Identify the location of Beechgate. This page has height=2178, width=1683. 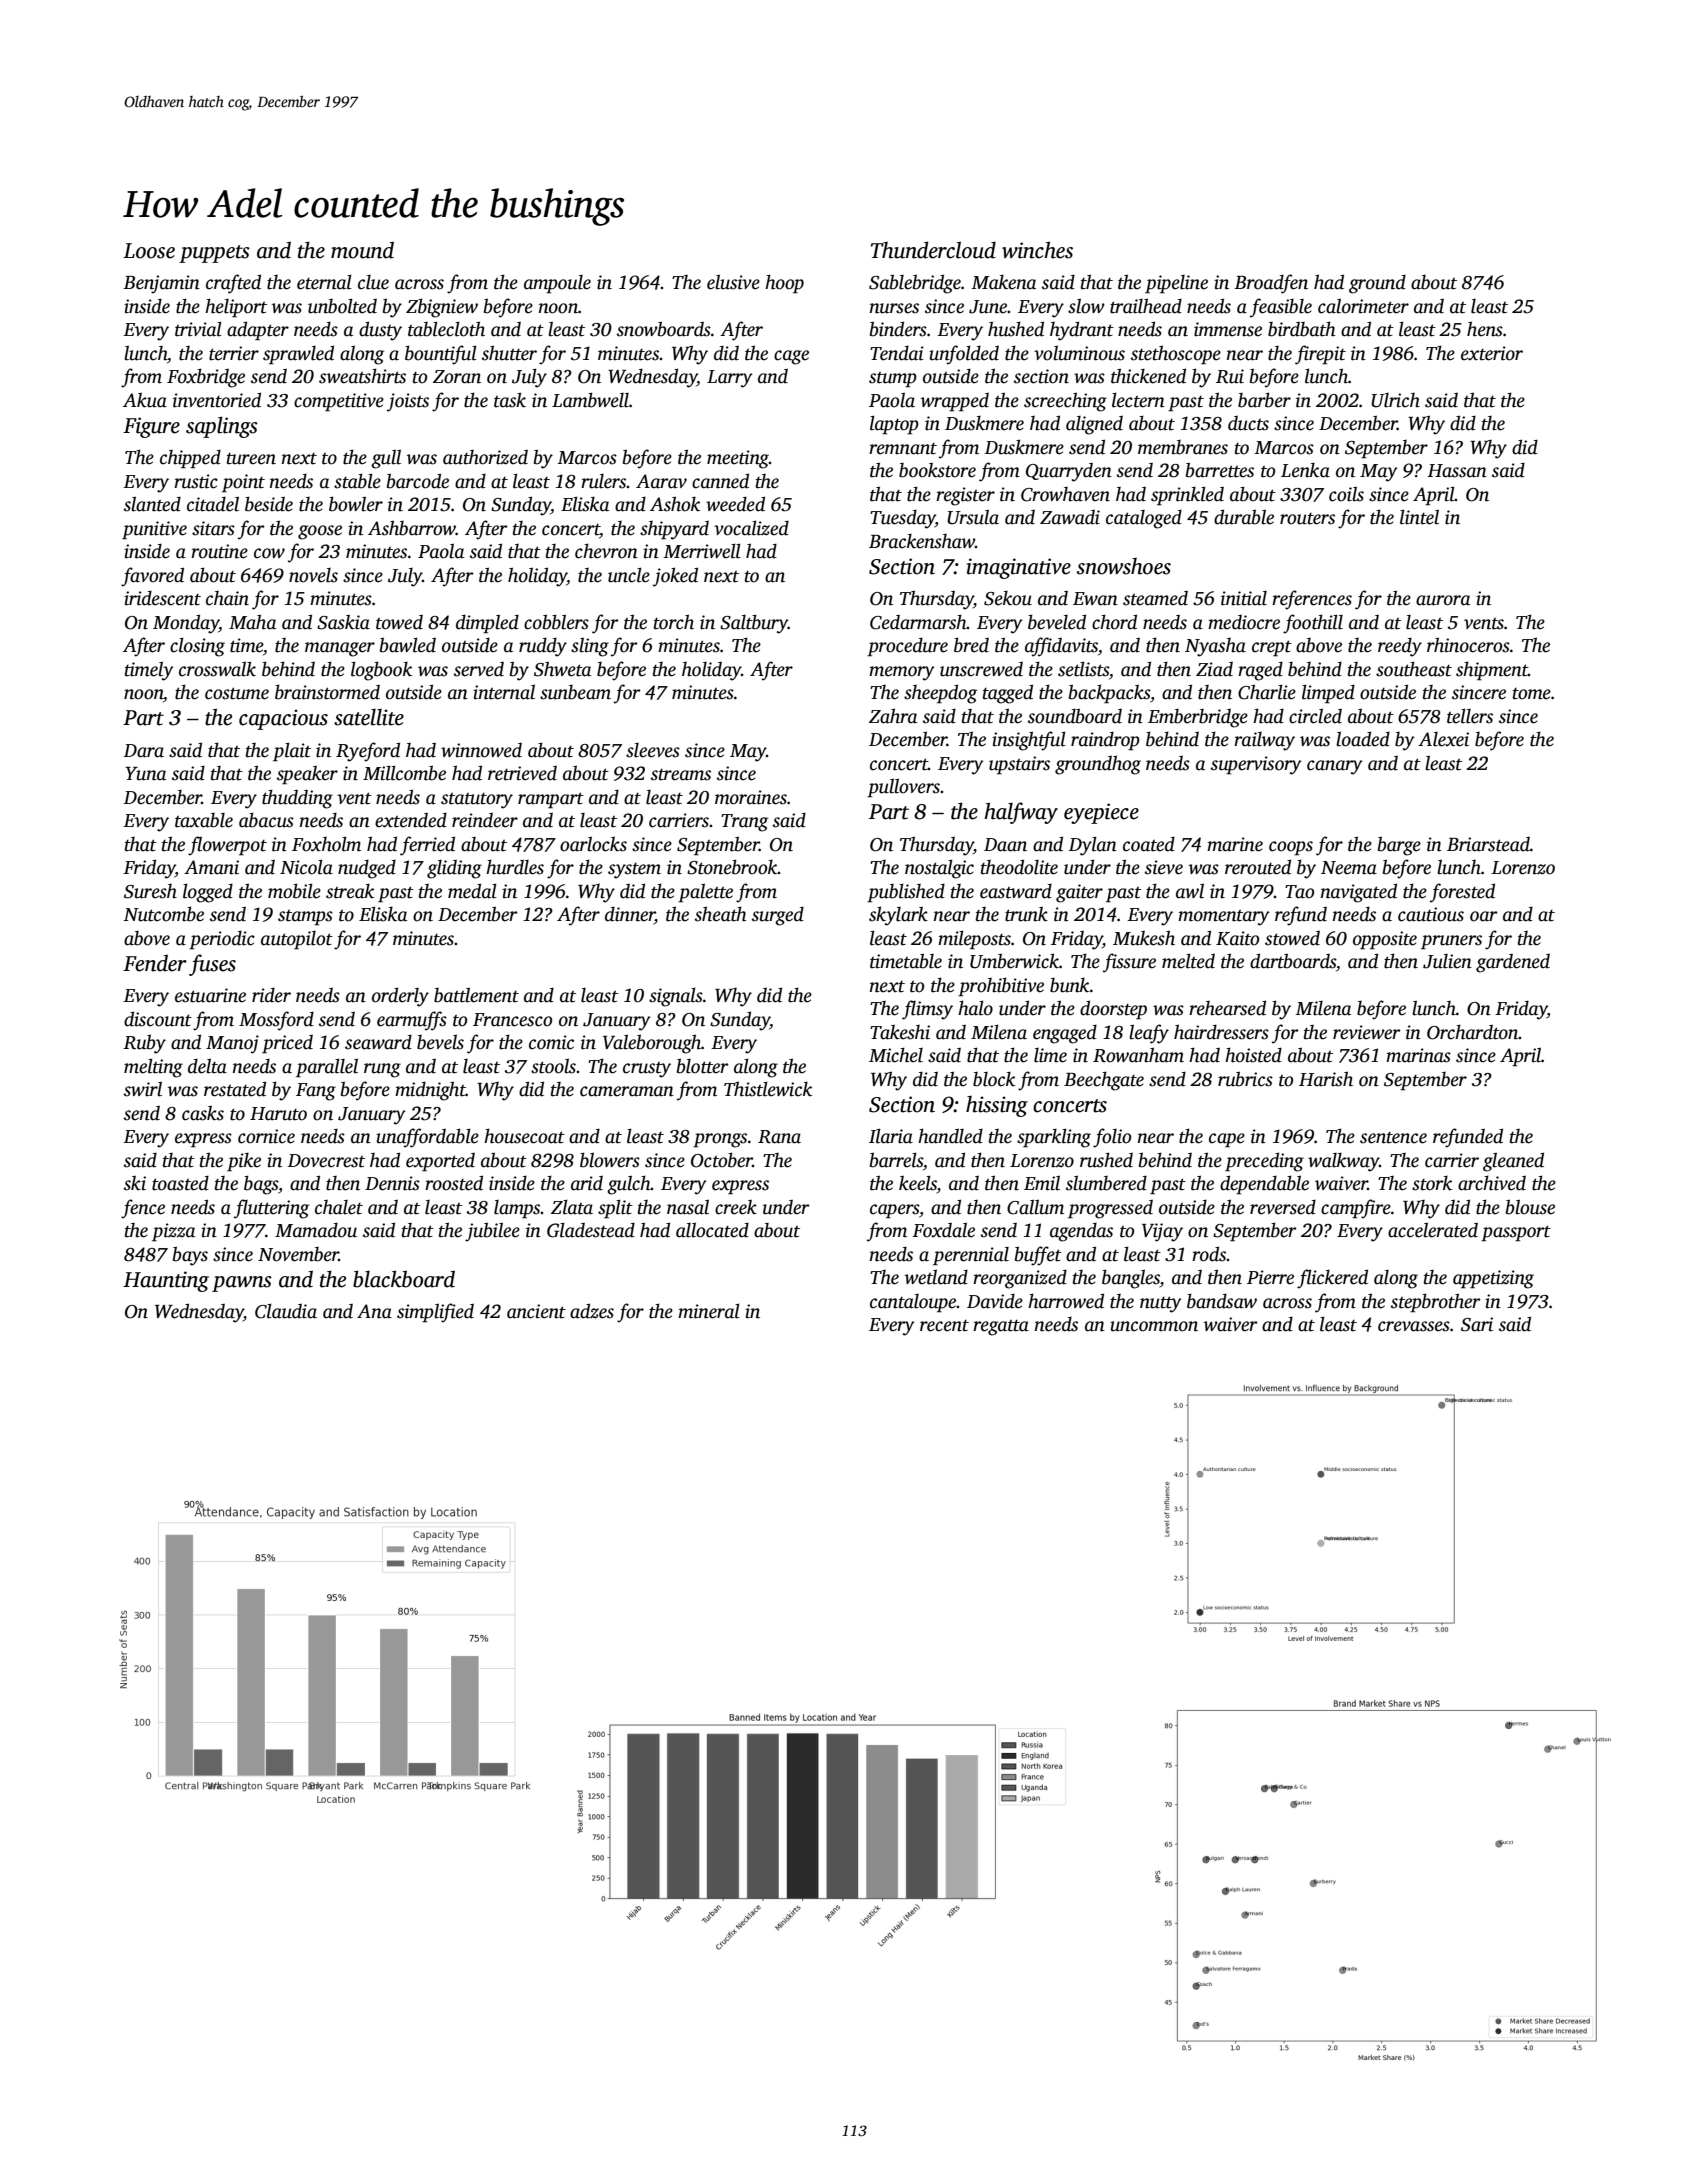
(1104, 1081).
